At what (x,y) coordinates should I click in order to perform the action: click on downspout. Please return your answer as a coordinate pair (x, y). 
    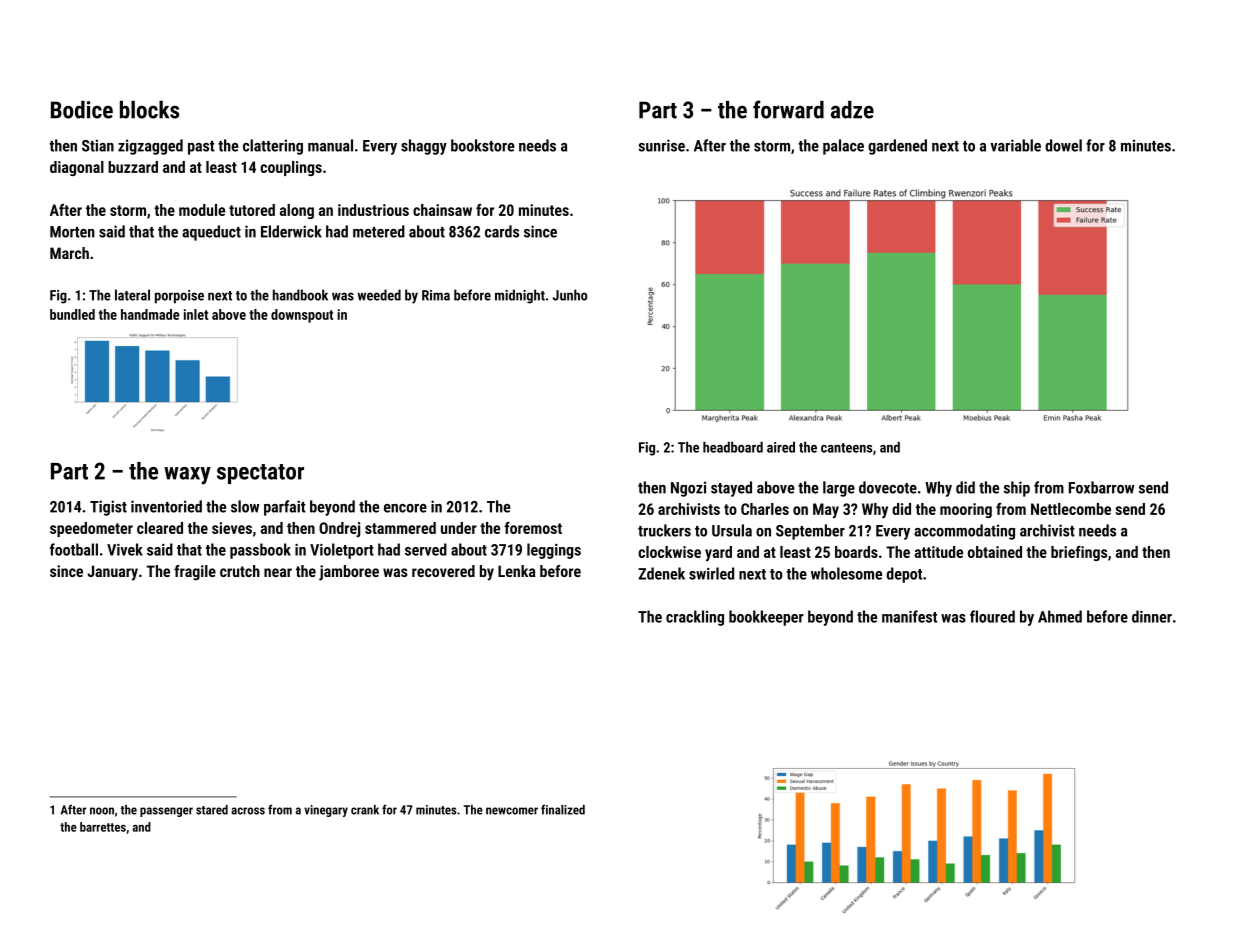
    Looking at the image, I should click on (302, 316).
